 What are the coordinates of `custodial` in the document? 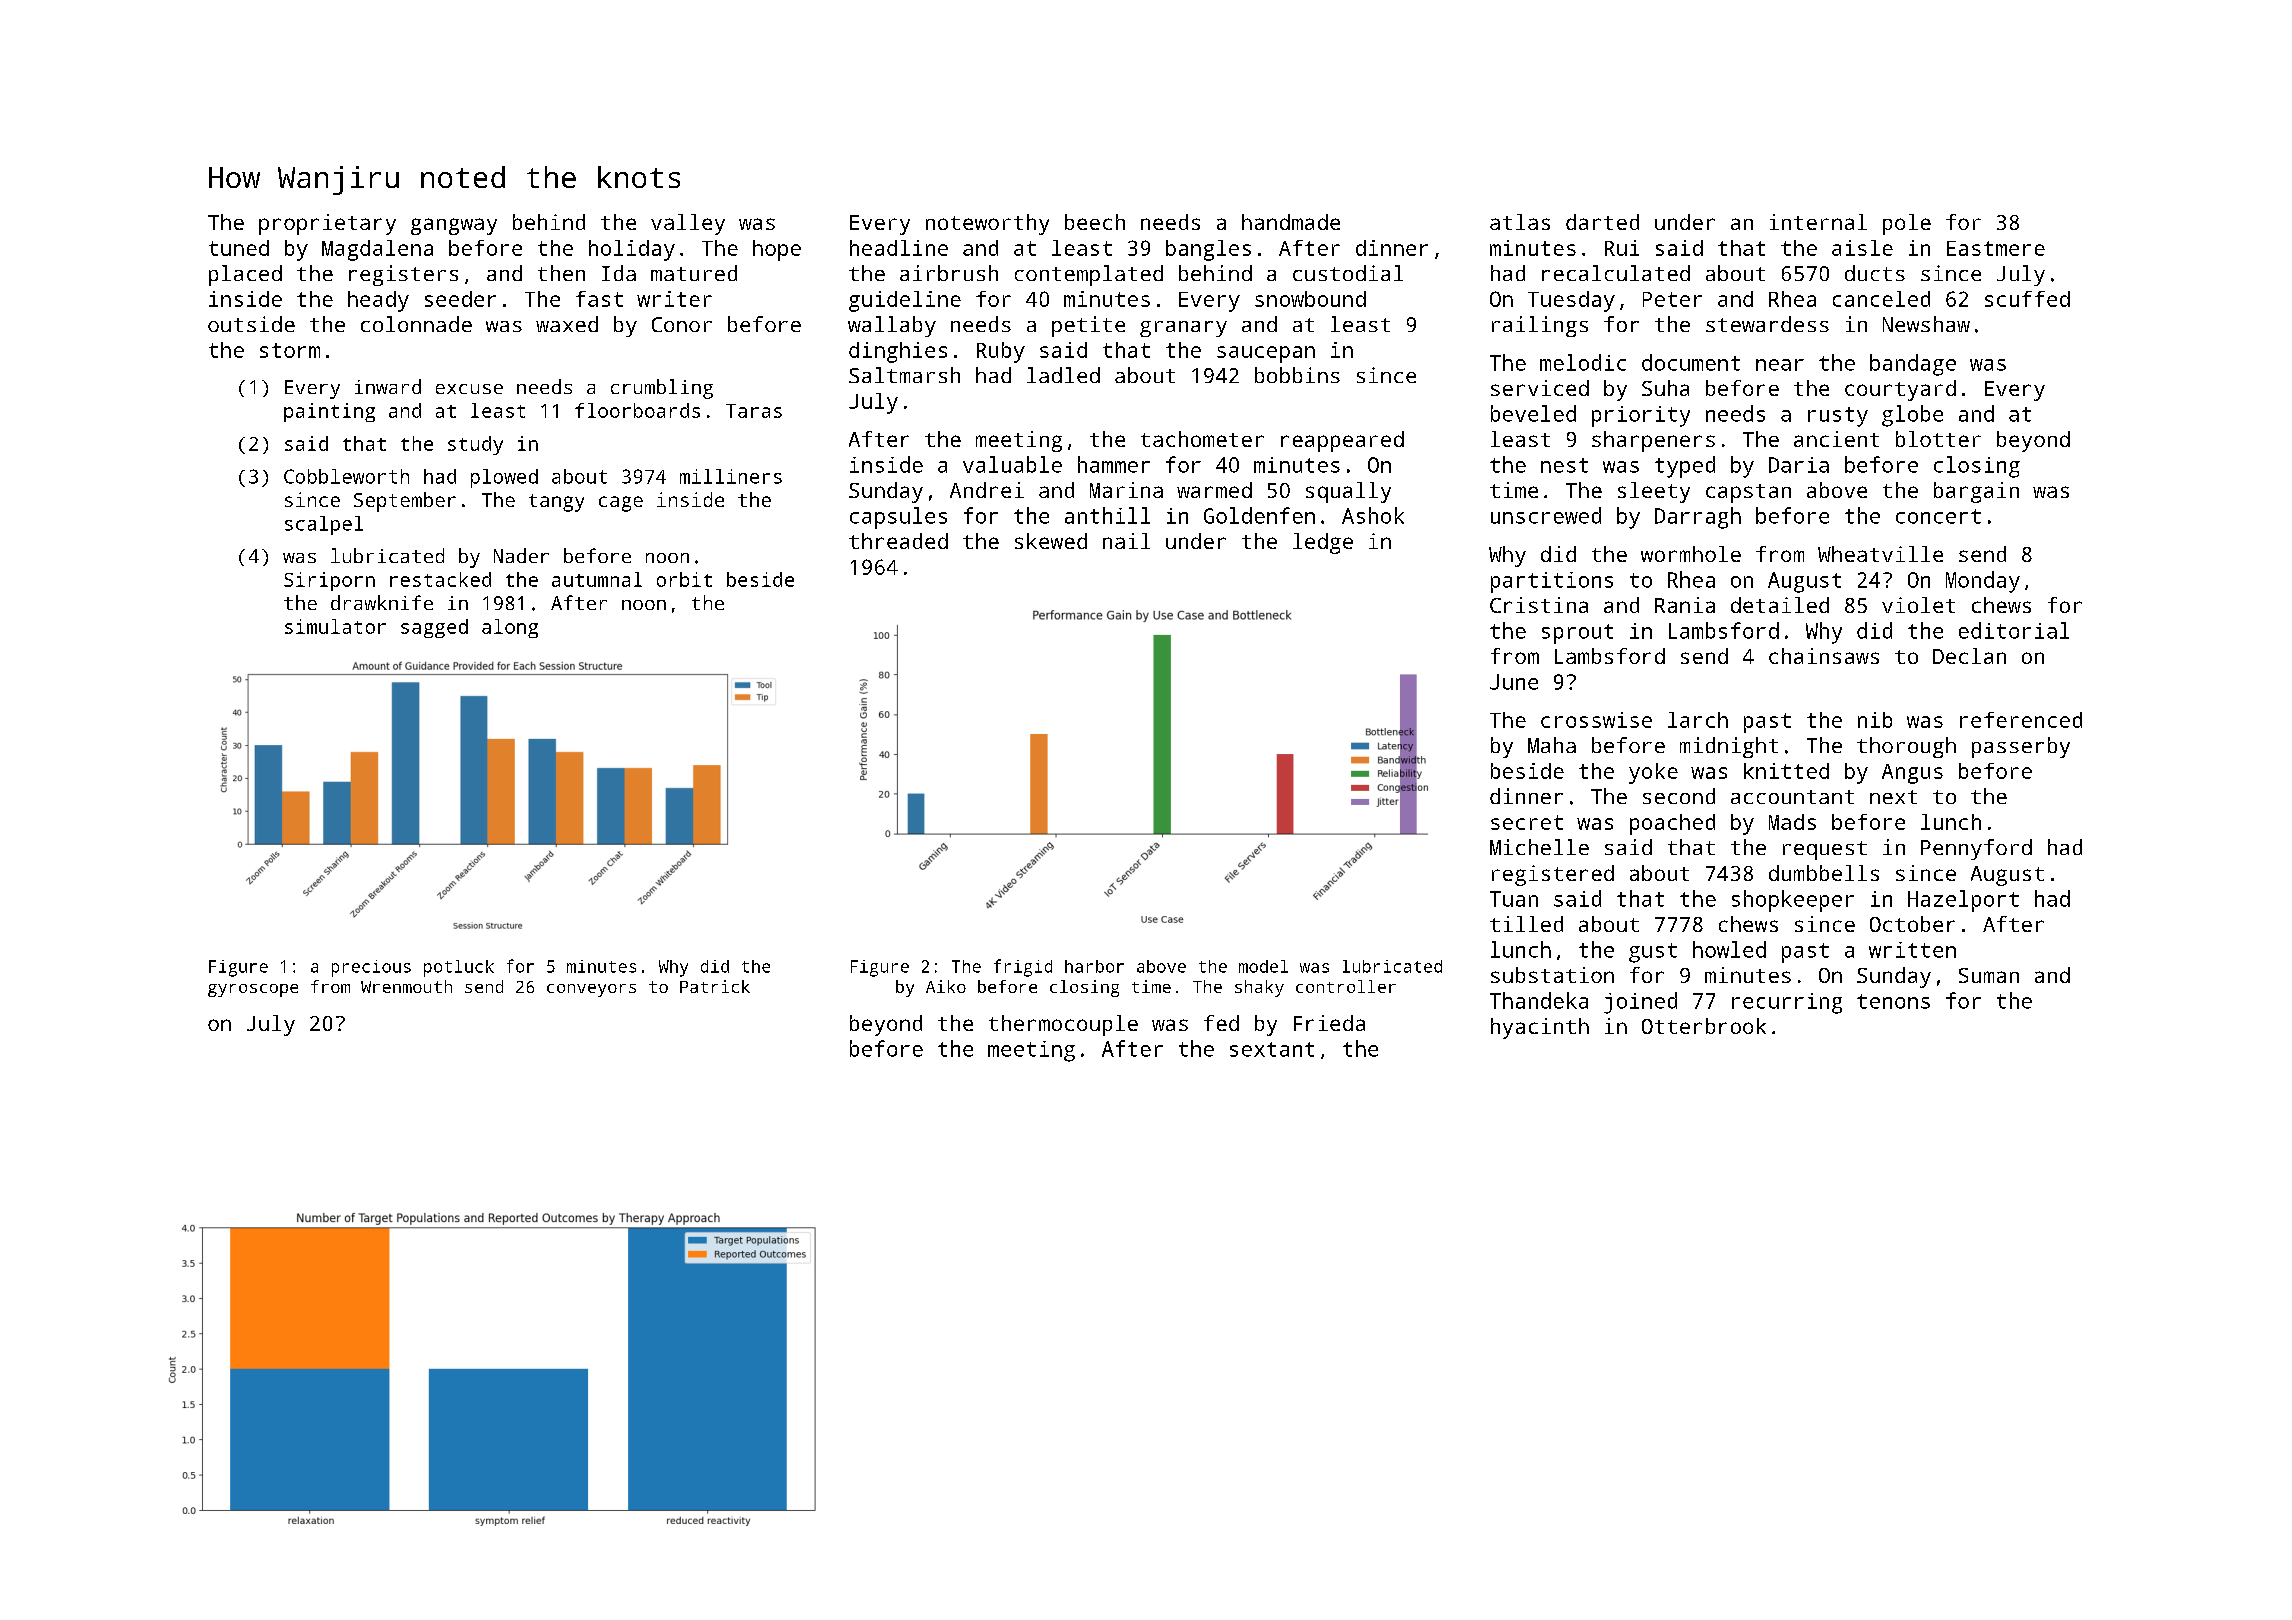 It's located at (1348, 273).
